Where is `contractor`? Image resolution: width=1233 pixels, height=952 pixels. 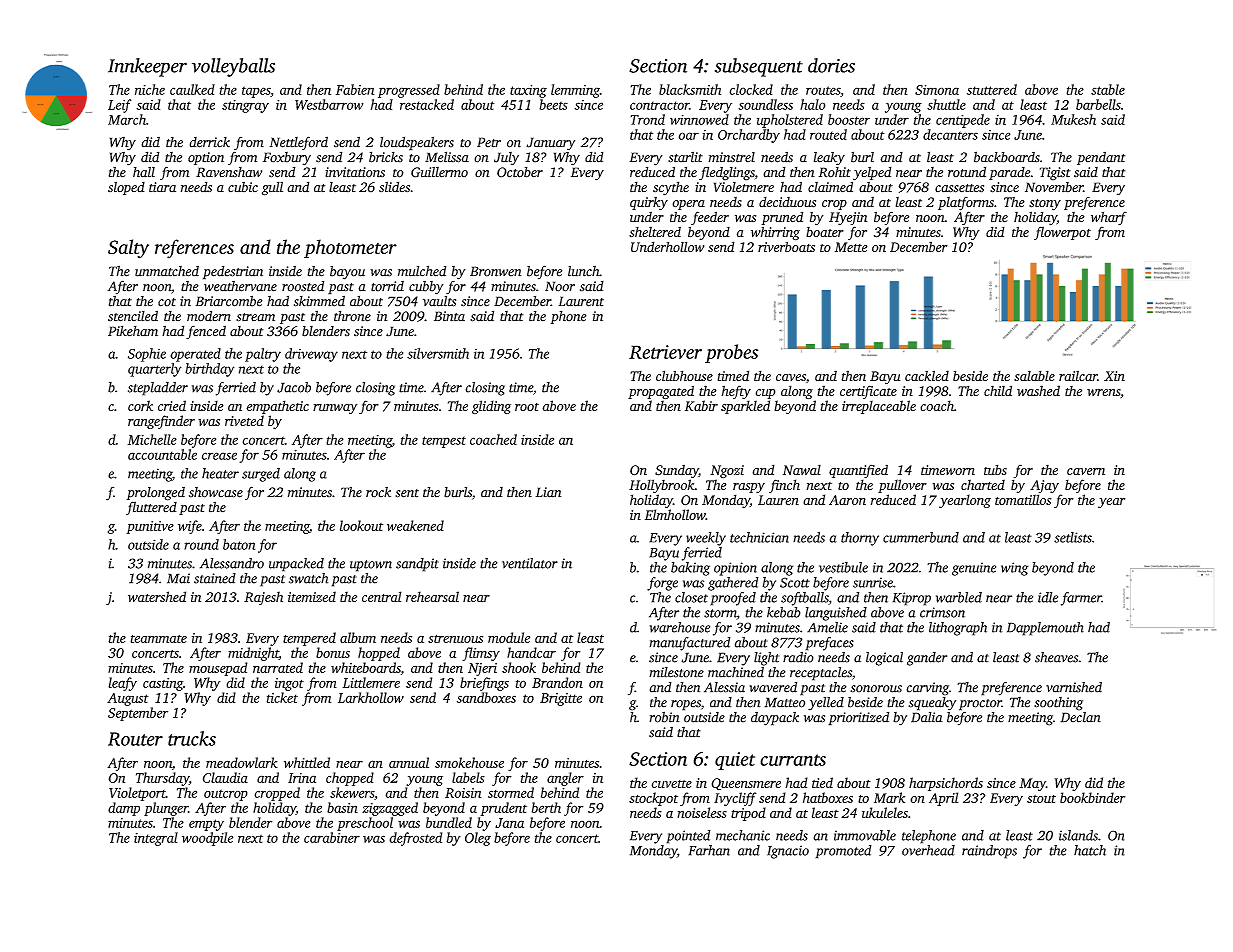 contractor is located at coordinates (659, 105).
